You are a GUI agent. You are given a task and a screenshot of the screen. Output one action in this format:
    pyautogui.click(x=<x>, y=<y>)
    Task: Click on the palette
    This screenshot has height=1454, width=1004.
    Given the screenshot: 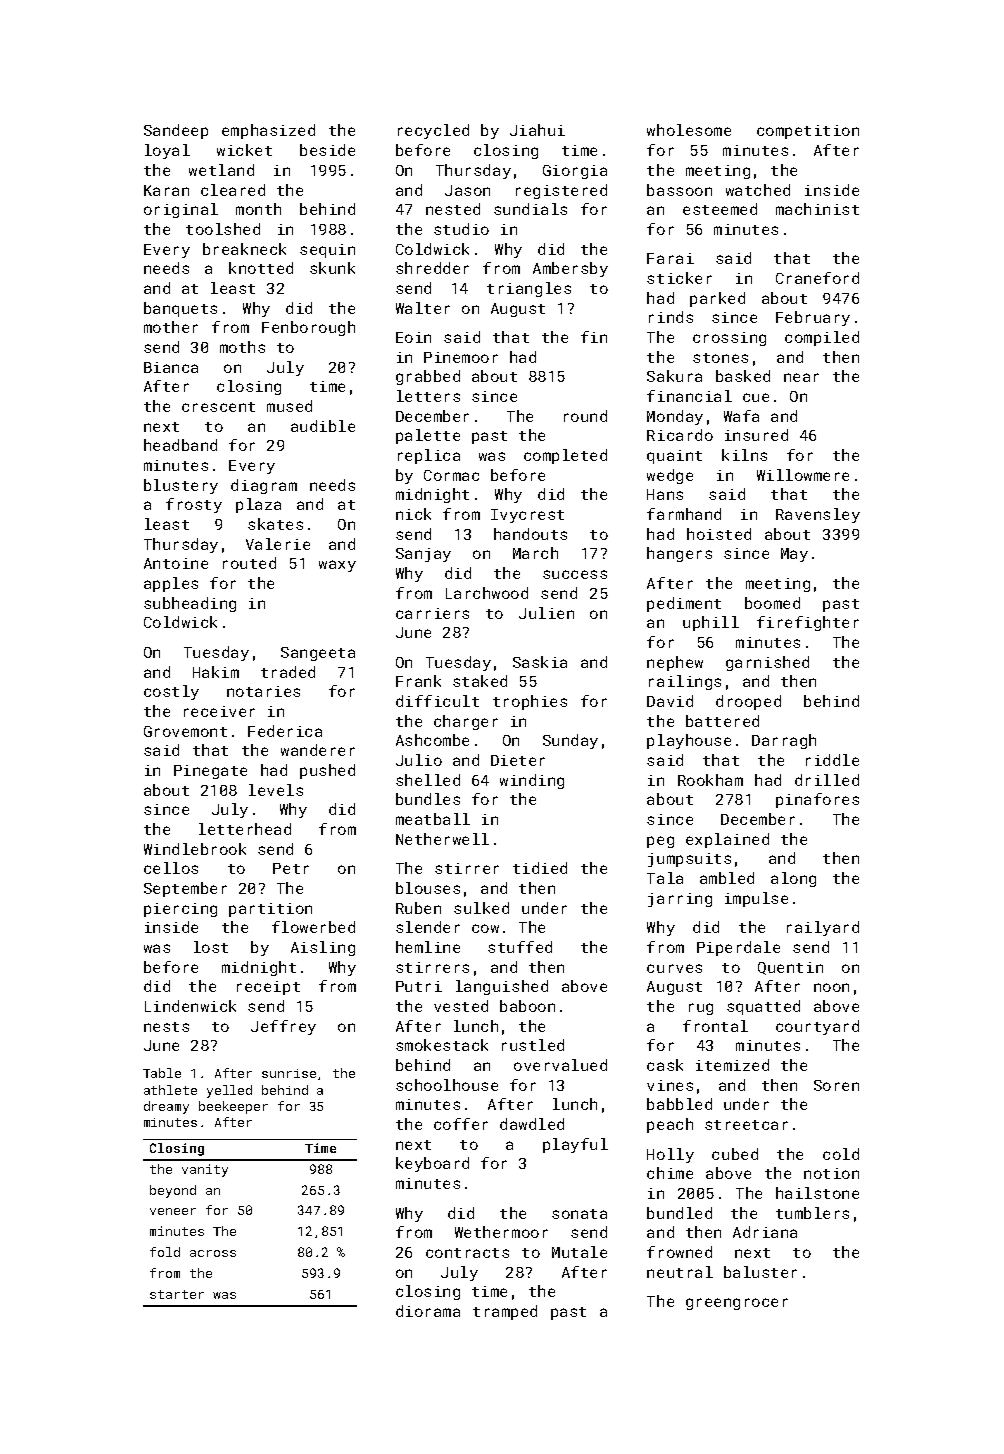 What is the action you would take?
    pyautogui.click(x=428, y=436)
